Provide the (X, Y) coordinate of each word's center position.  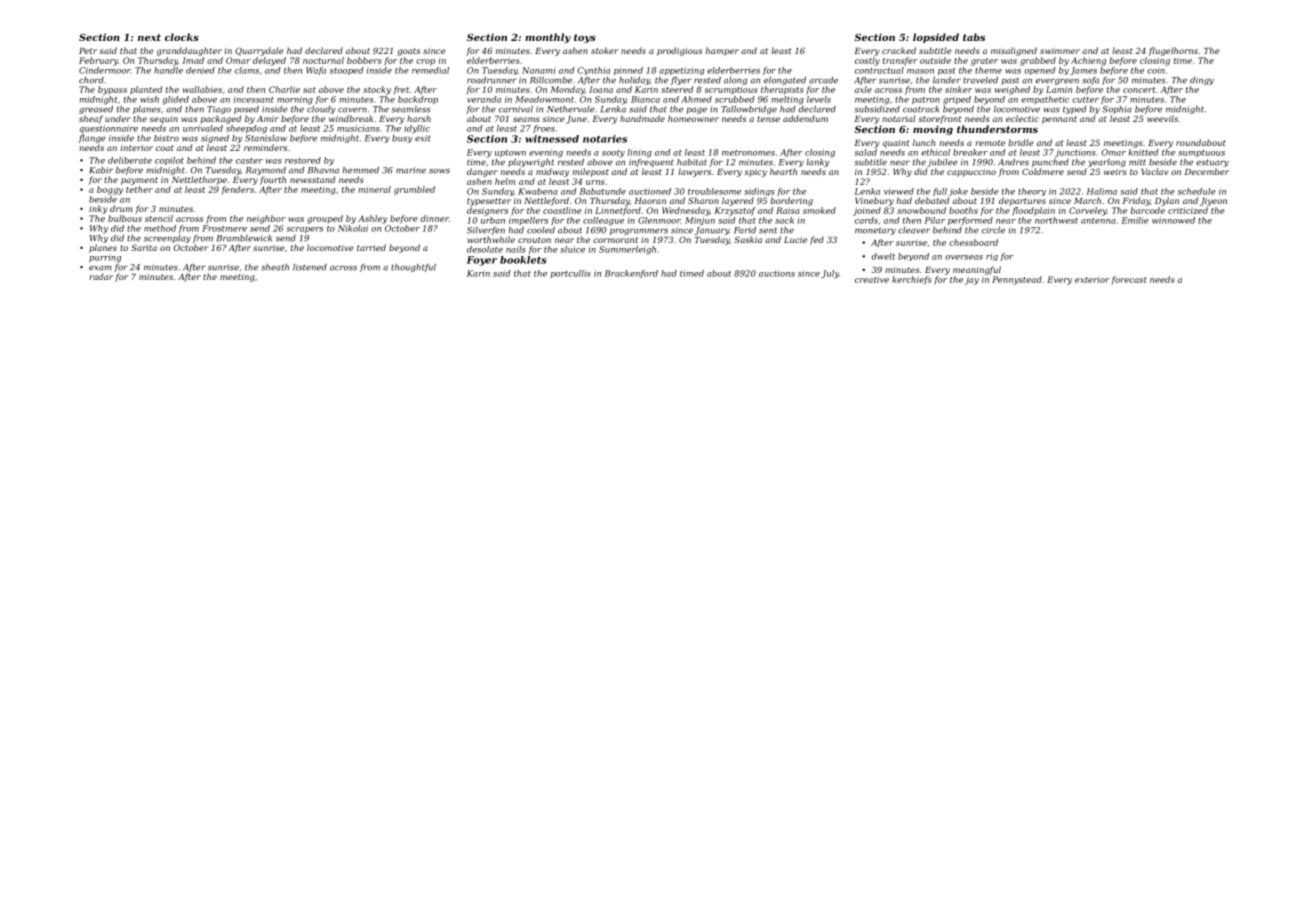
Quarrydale (259, 51)
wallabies (202, 89)
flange (92, 139)
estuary (1212, 163)
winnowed (1173, 220)
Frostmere (224, 228)
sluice (572, 249)
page (696, 110)
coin (1156, 70)
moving (933, 130)
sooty (613, 154)
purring (105, 258)
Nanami (539, 70)
